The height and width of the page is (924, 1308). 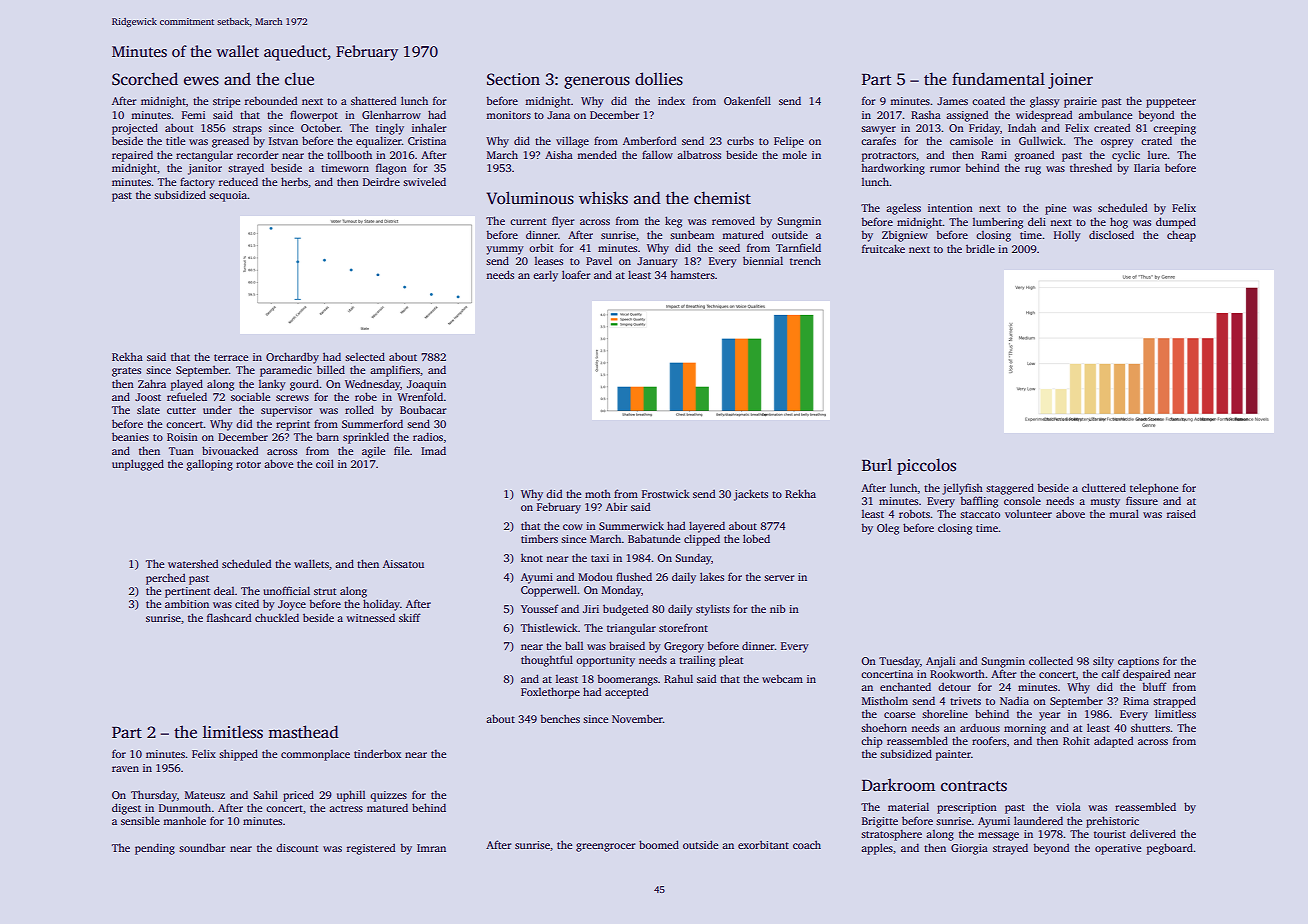 What do you see at coordinates (1111, 234) in the page?
I see `disclosed` at bounding box center [1111, 234].
